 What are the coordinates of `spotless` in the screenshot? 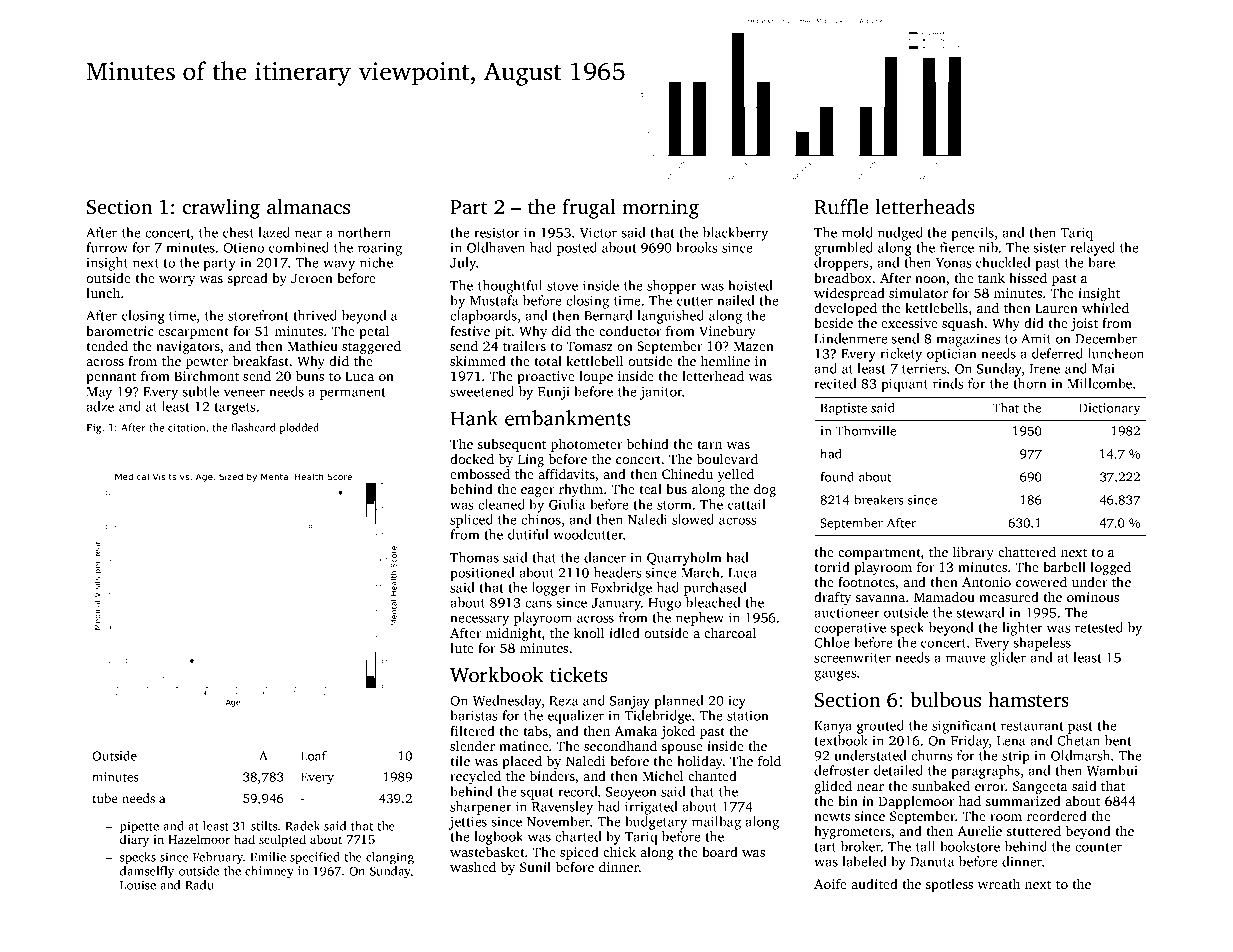 It's located at (949, 885).
